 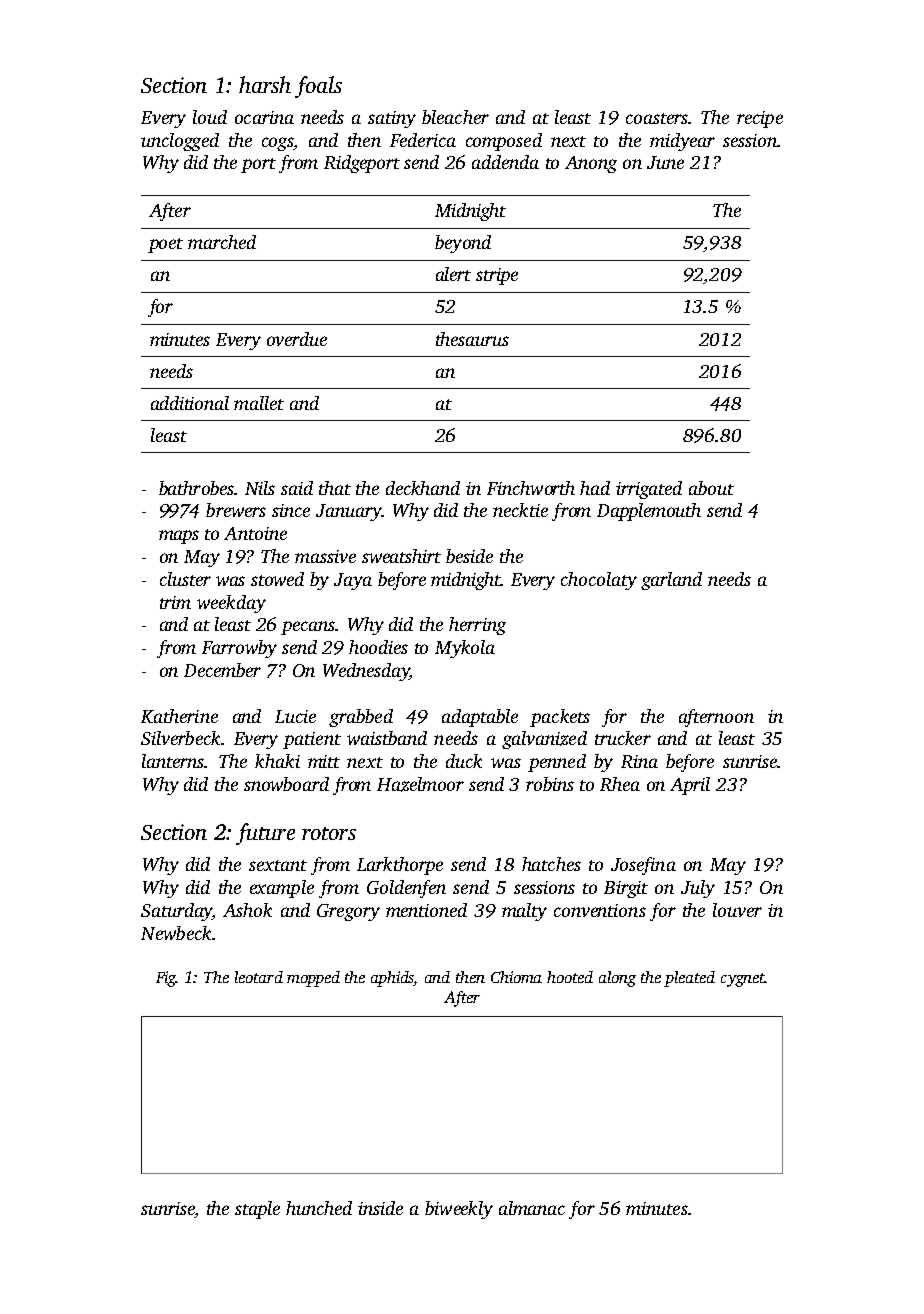 I want to click on inside, so click(x=380, y=1208).
